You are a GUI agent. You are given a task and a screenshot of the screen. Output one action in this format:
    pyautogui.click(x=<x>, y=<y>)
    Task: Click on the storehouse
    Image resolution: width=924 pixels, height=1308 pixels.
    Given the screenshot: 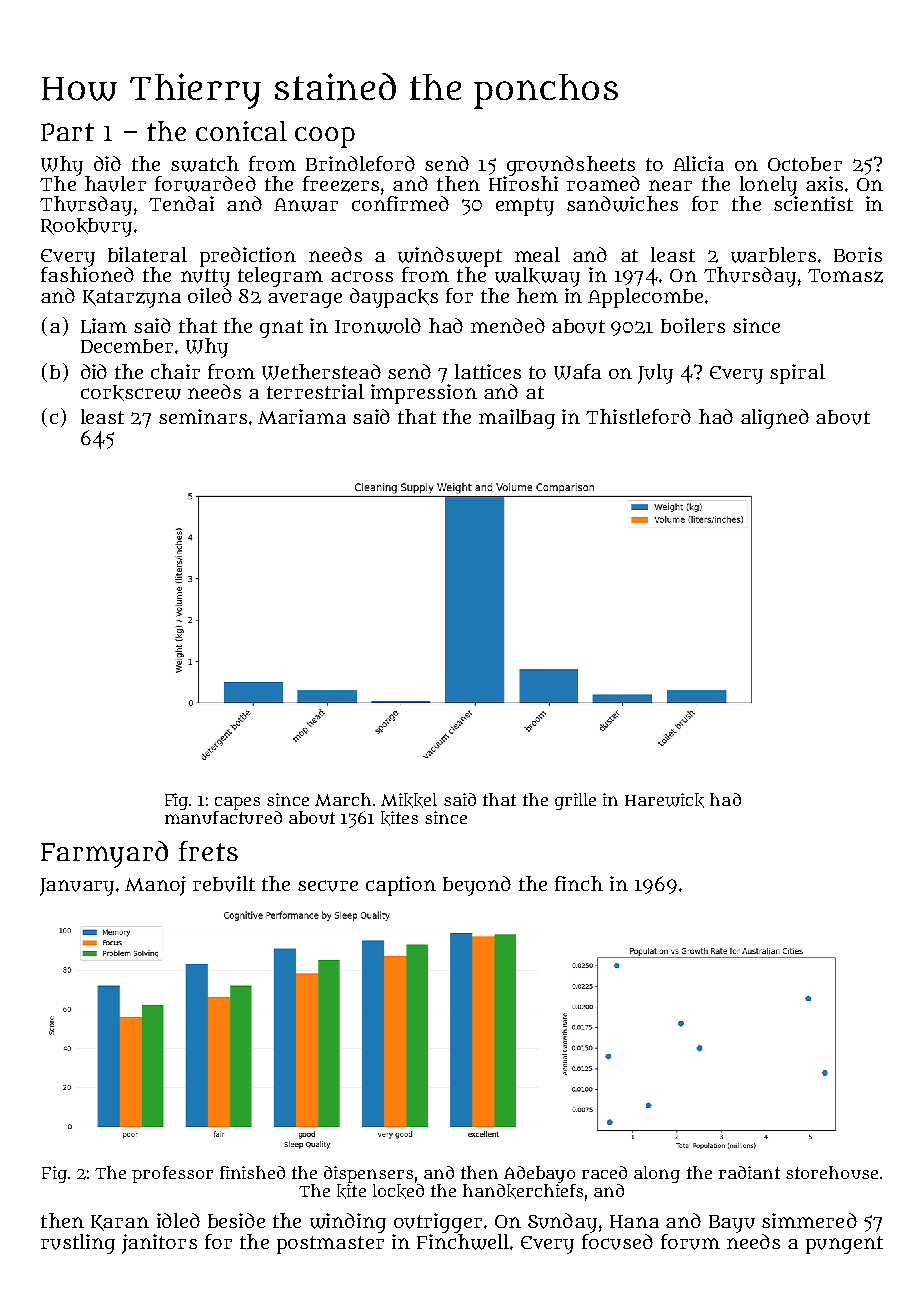 What is the action you would take?
    pyautogui.click(x=832, y=1172)
